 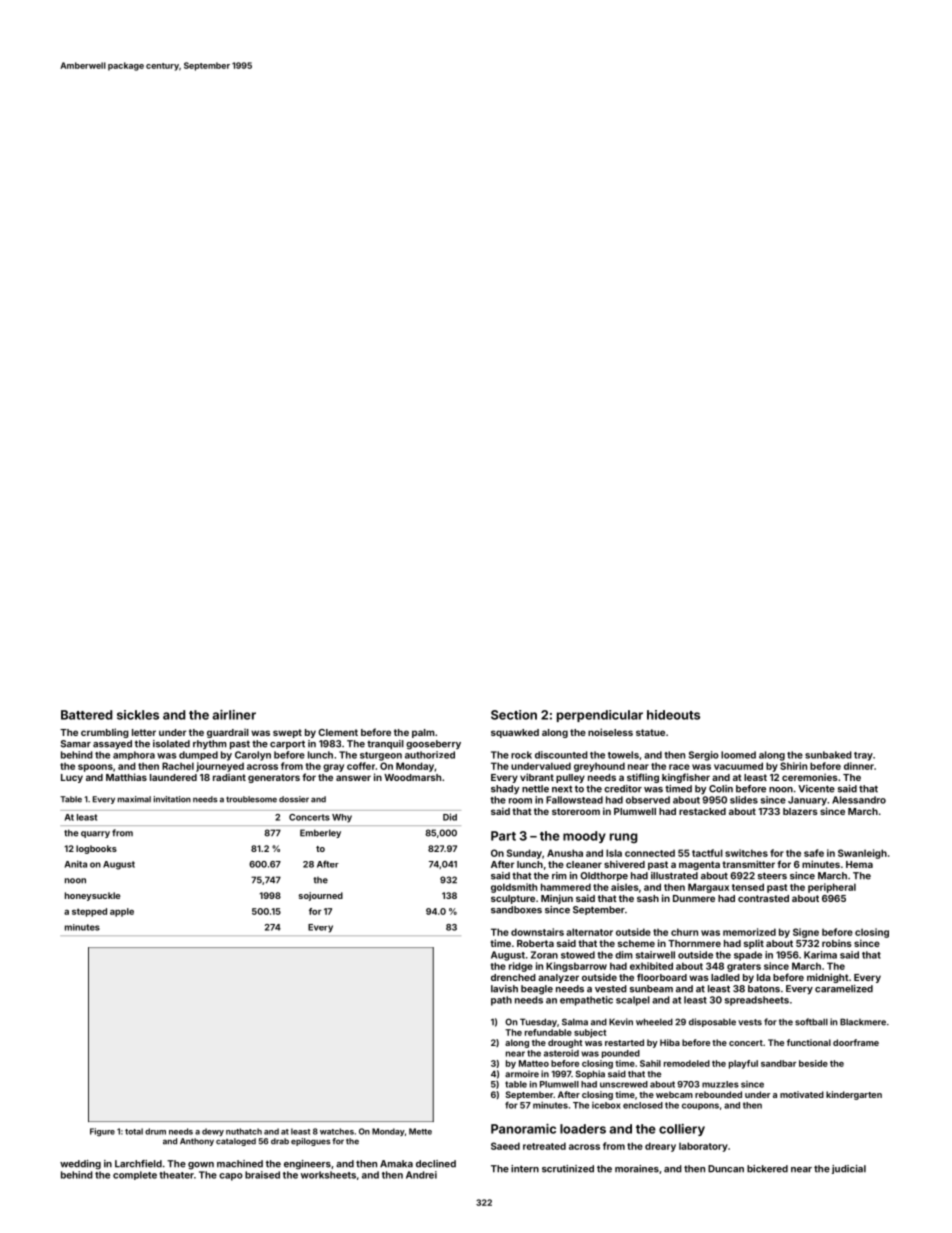 I want to click on sojourned, so click(x=320, y=896).
